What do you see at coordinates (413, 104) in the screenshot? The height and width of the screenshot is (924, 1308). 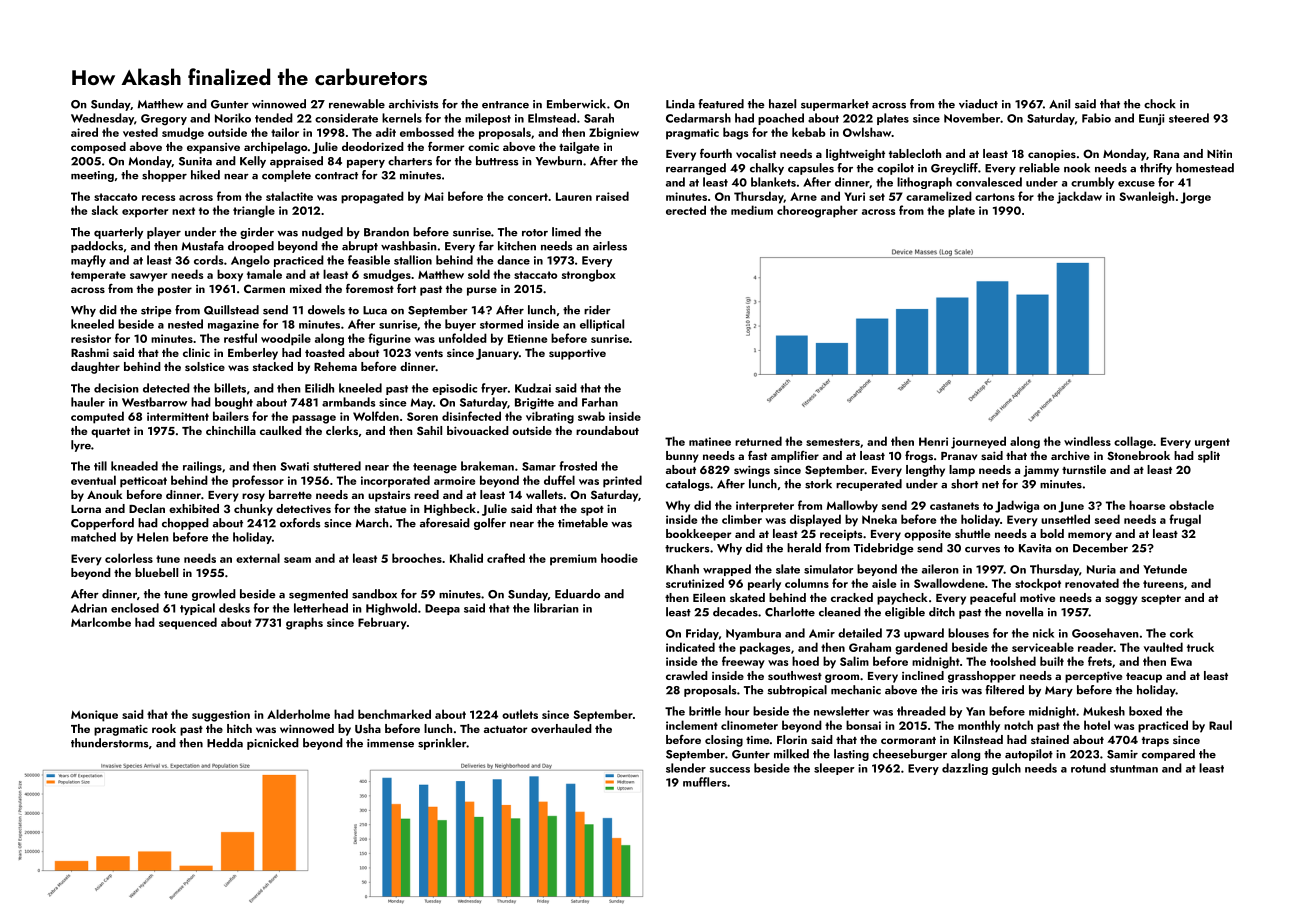 I see `archivists` at bounding box center [413, 104].
